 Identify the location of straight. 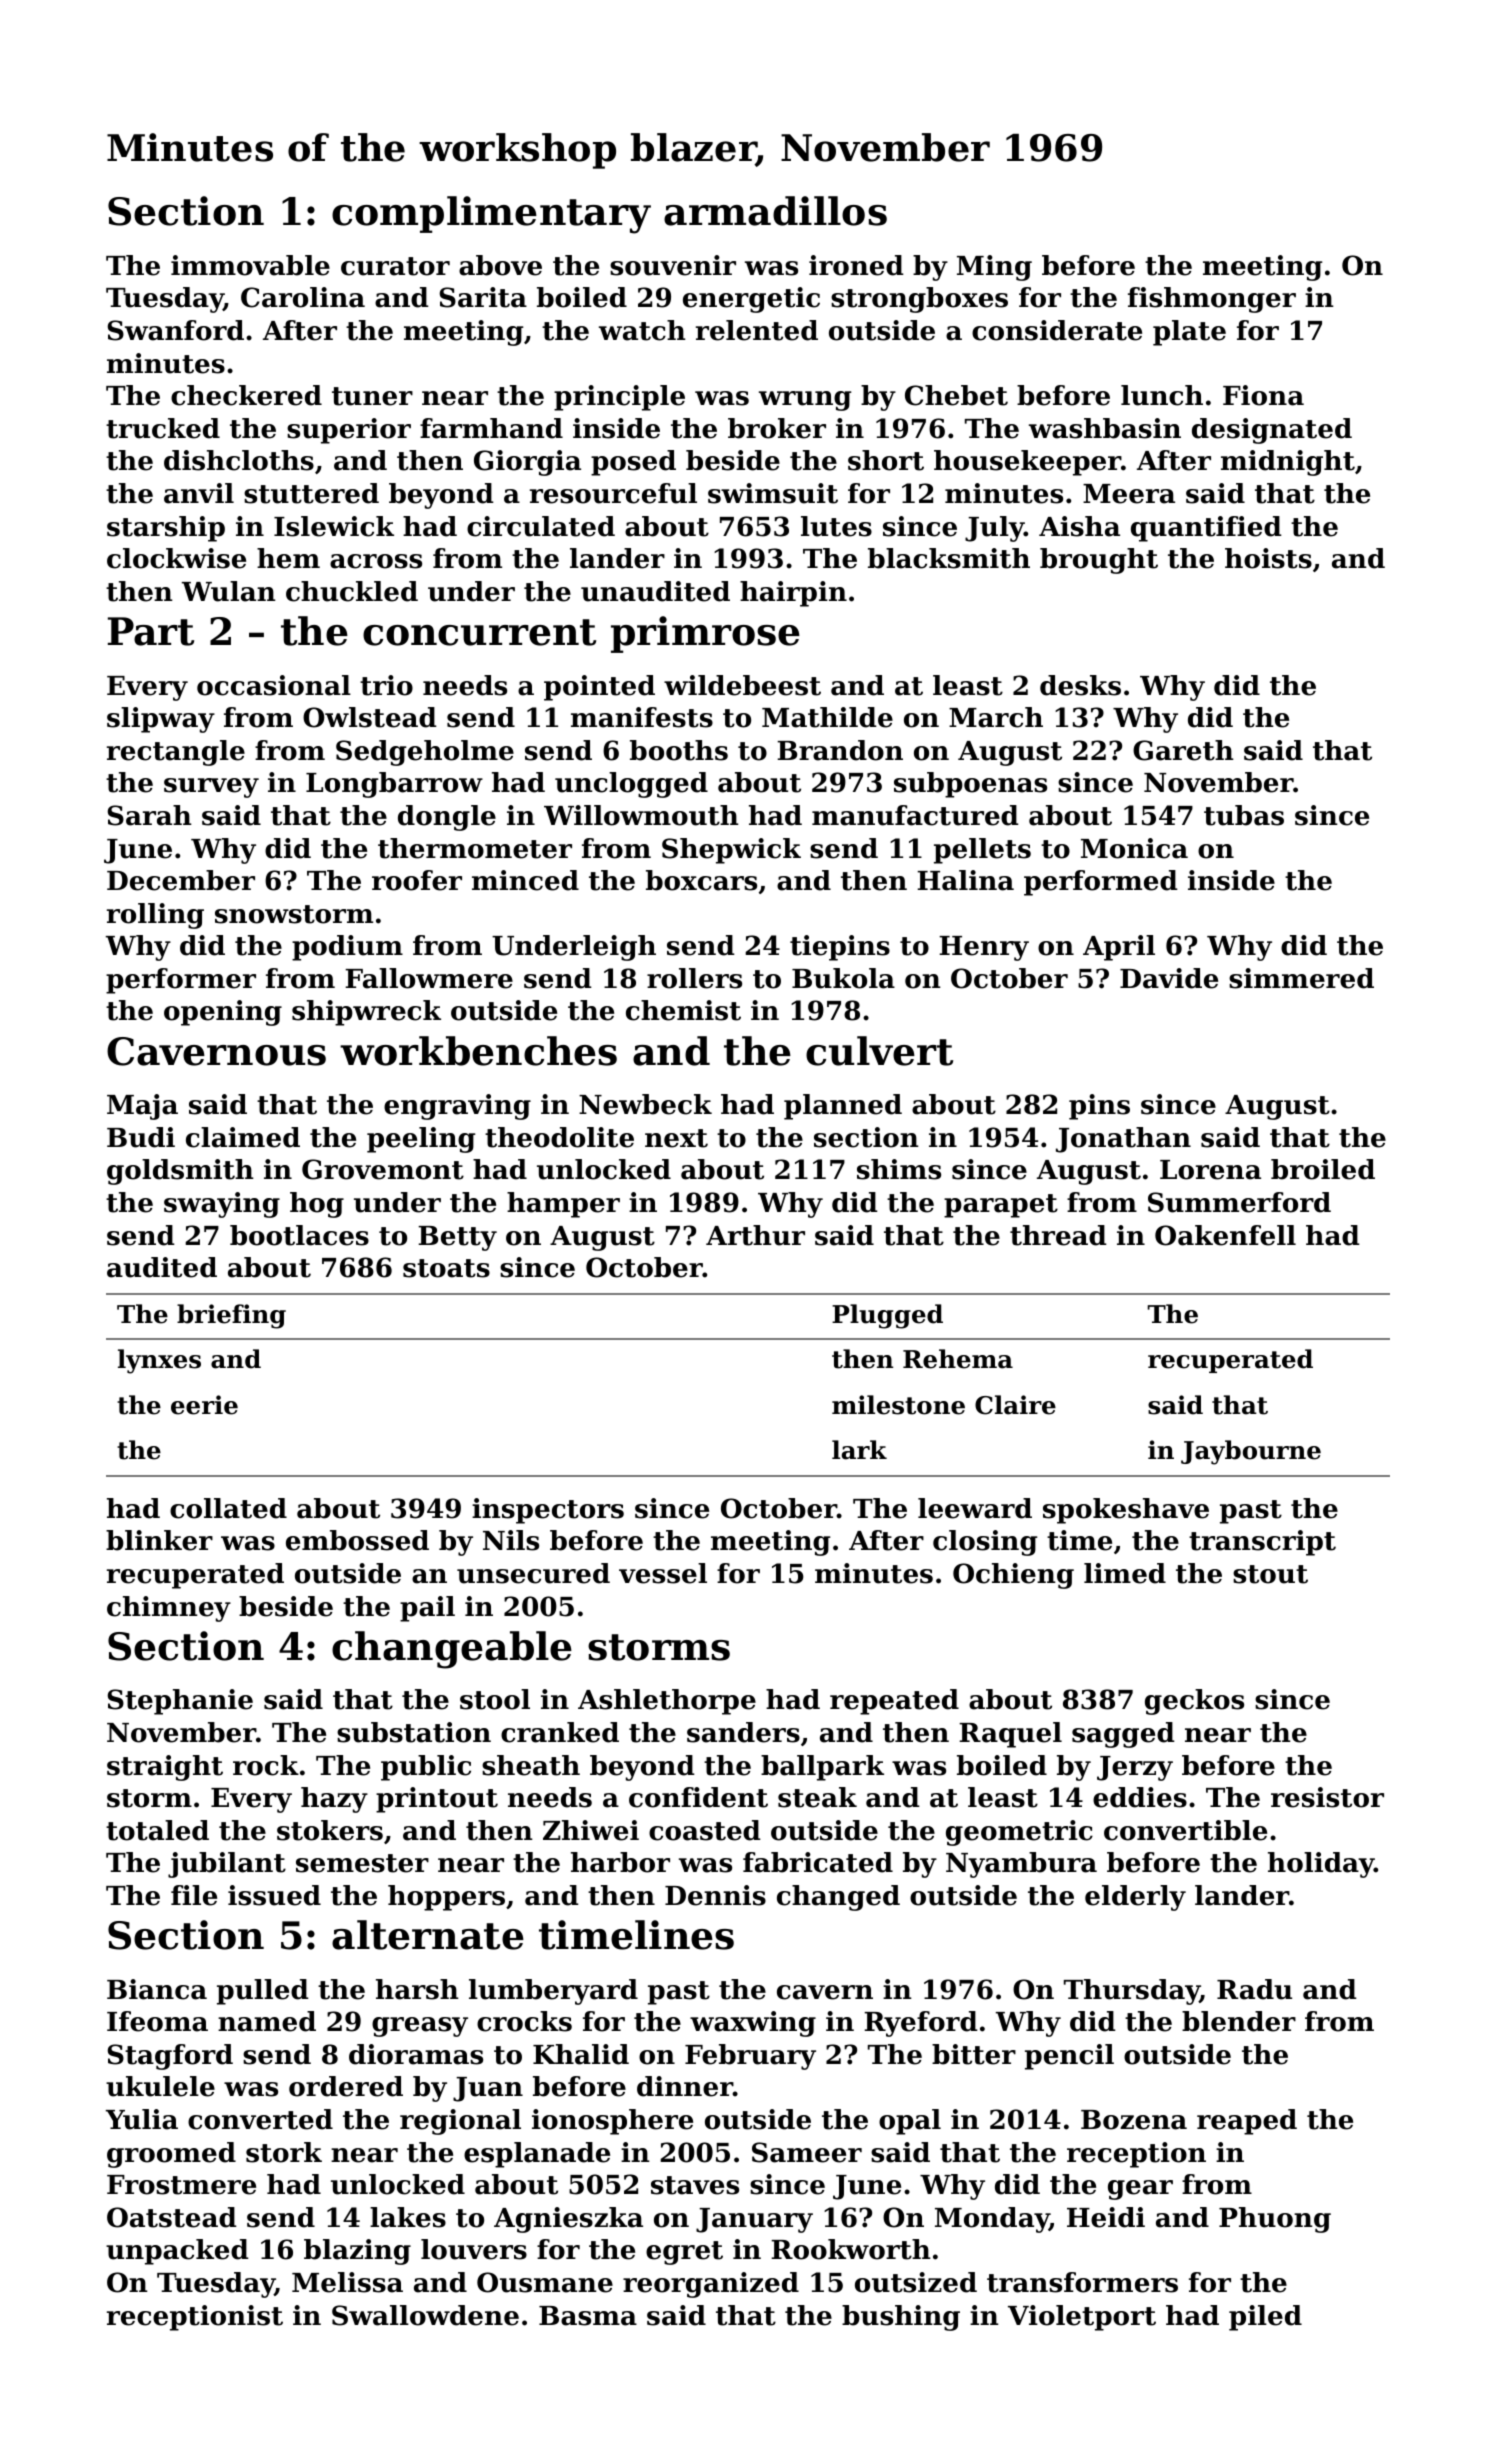
(165, 1768).
